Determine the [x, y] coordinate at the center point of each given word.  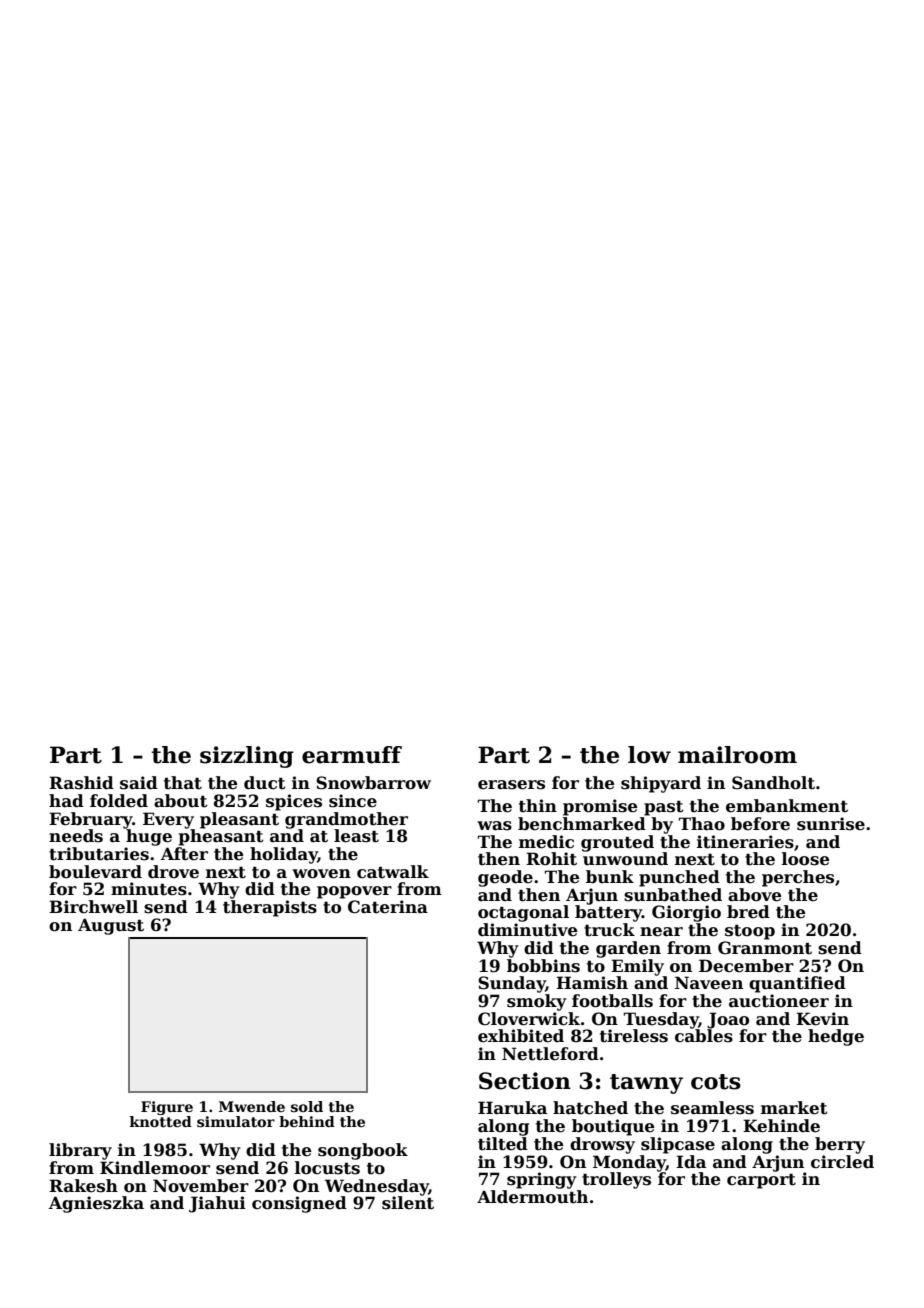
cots [716, 1082]
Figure [167, 1108]
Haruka [512, 1108]
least [356, 836]
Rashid [81, 783]
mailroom [737, 755]
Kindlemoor [155, 1168]
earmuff [352, 755]
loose [805, 859]
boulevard [95, 872]
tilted [503, 1144]
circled [842, 1162]
